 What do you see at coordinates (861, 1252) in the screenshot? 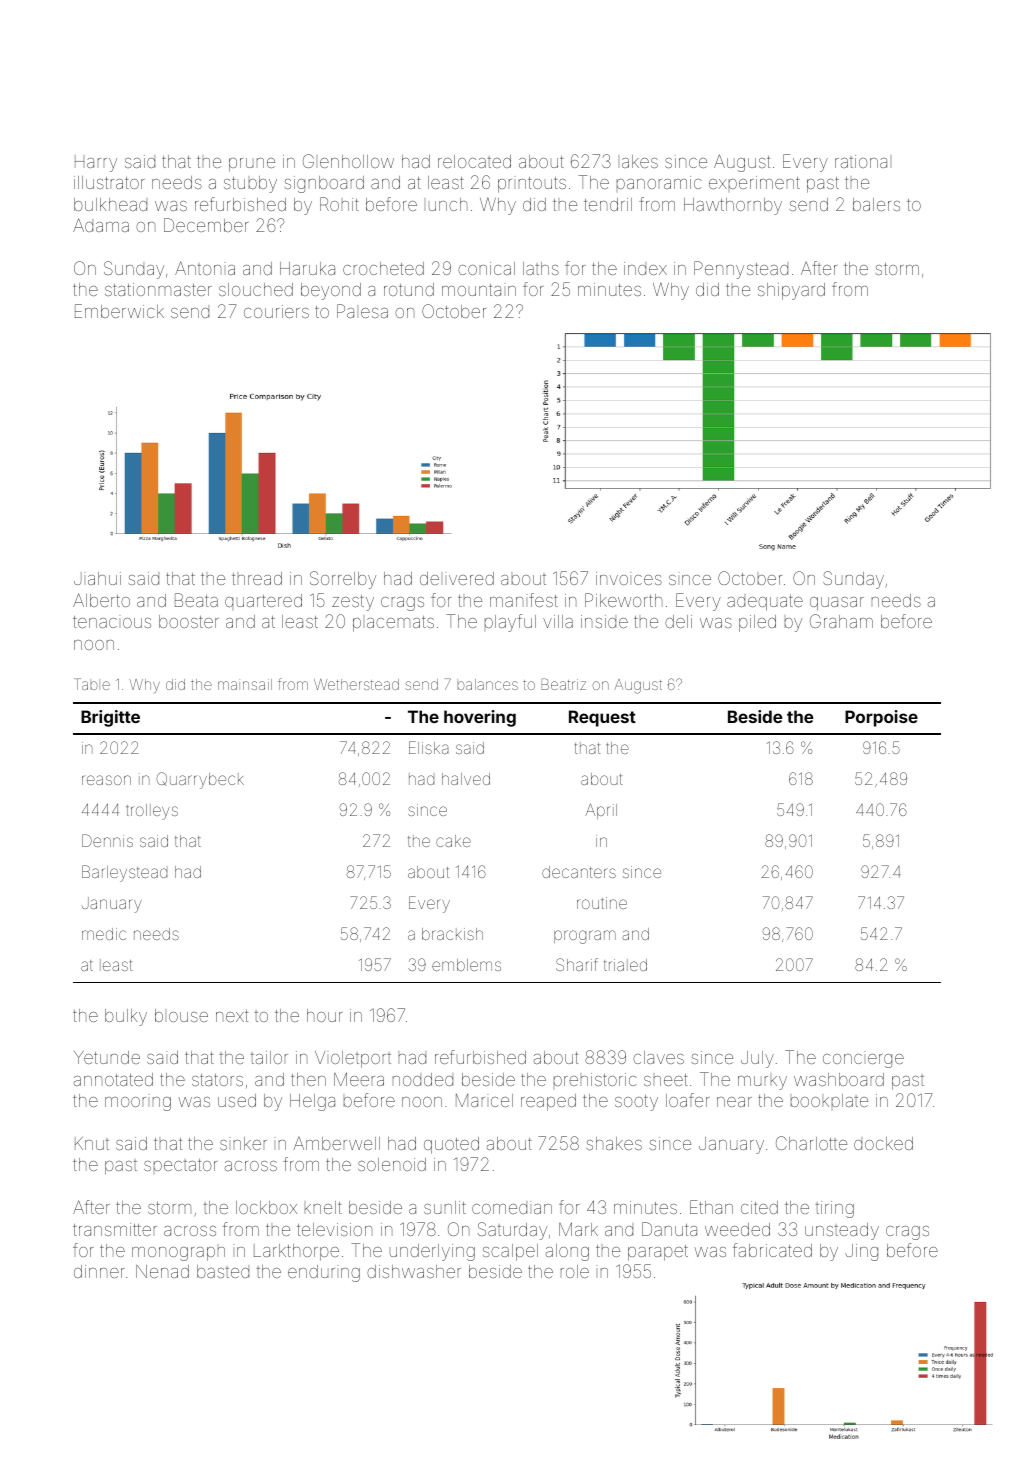
I see `Jing` at bounding box center [861, 1252].
